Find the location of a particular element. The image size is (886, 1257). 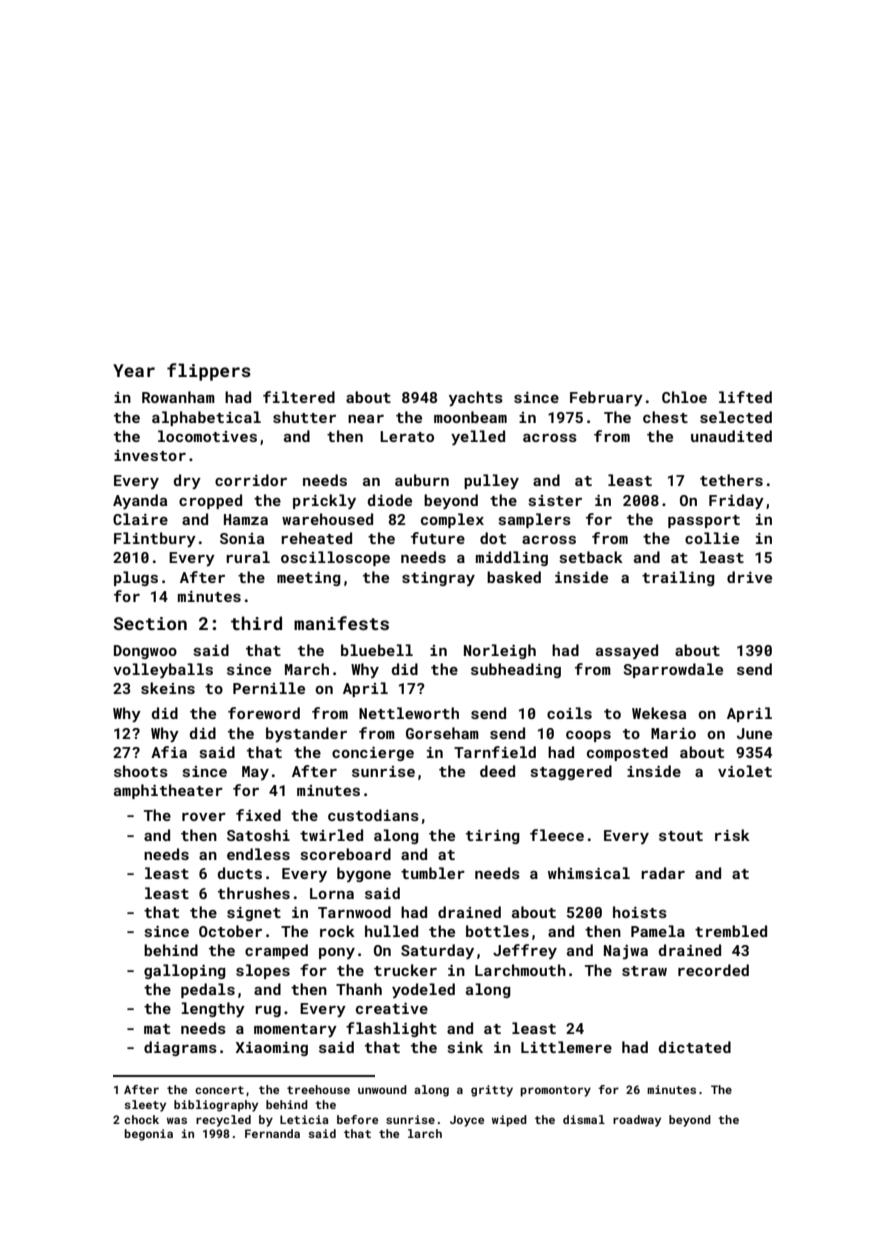

recycled is located at coordinates (223, 1121).
